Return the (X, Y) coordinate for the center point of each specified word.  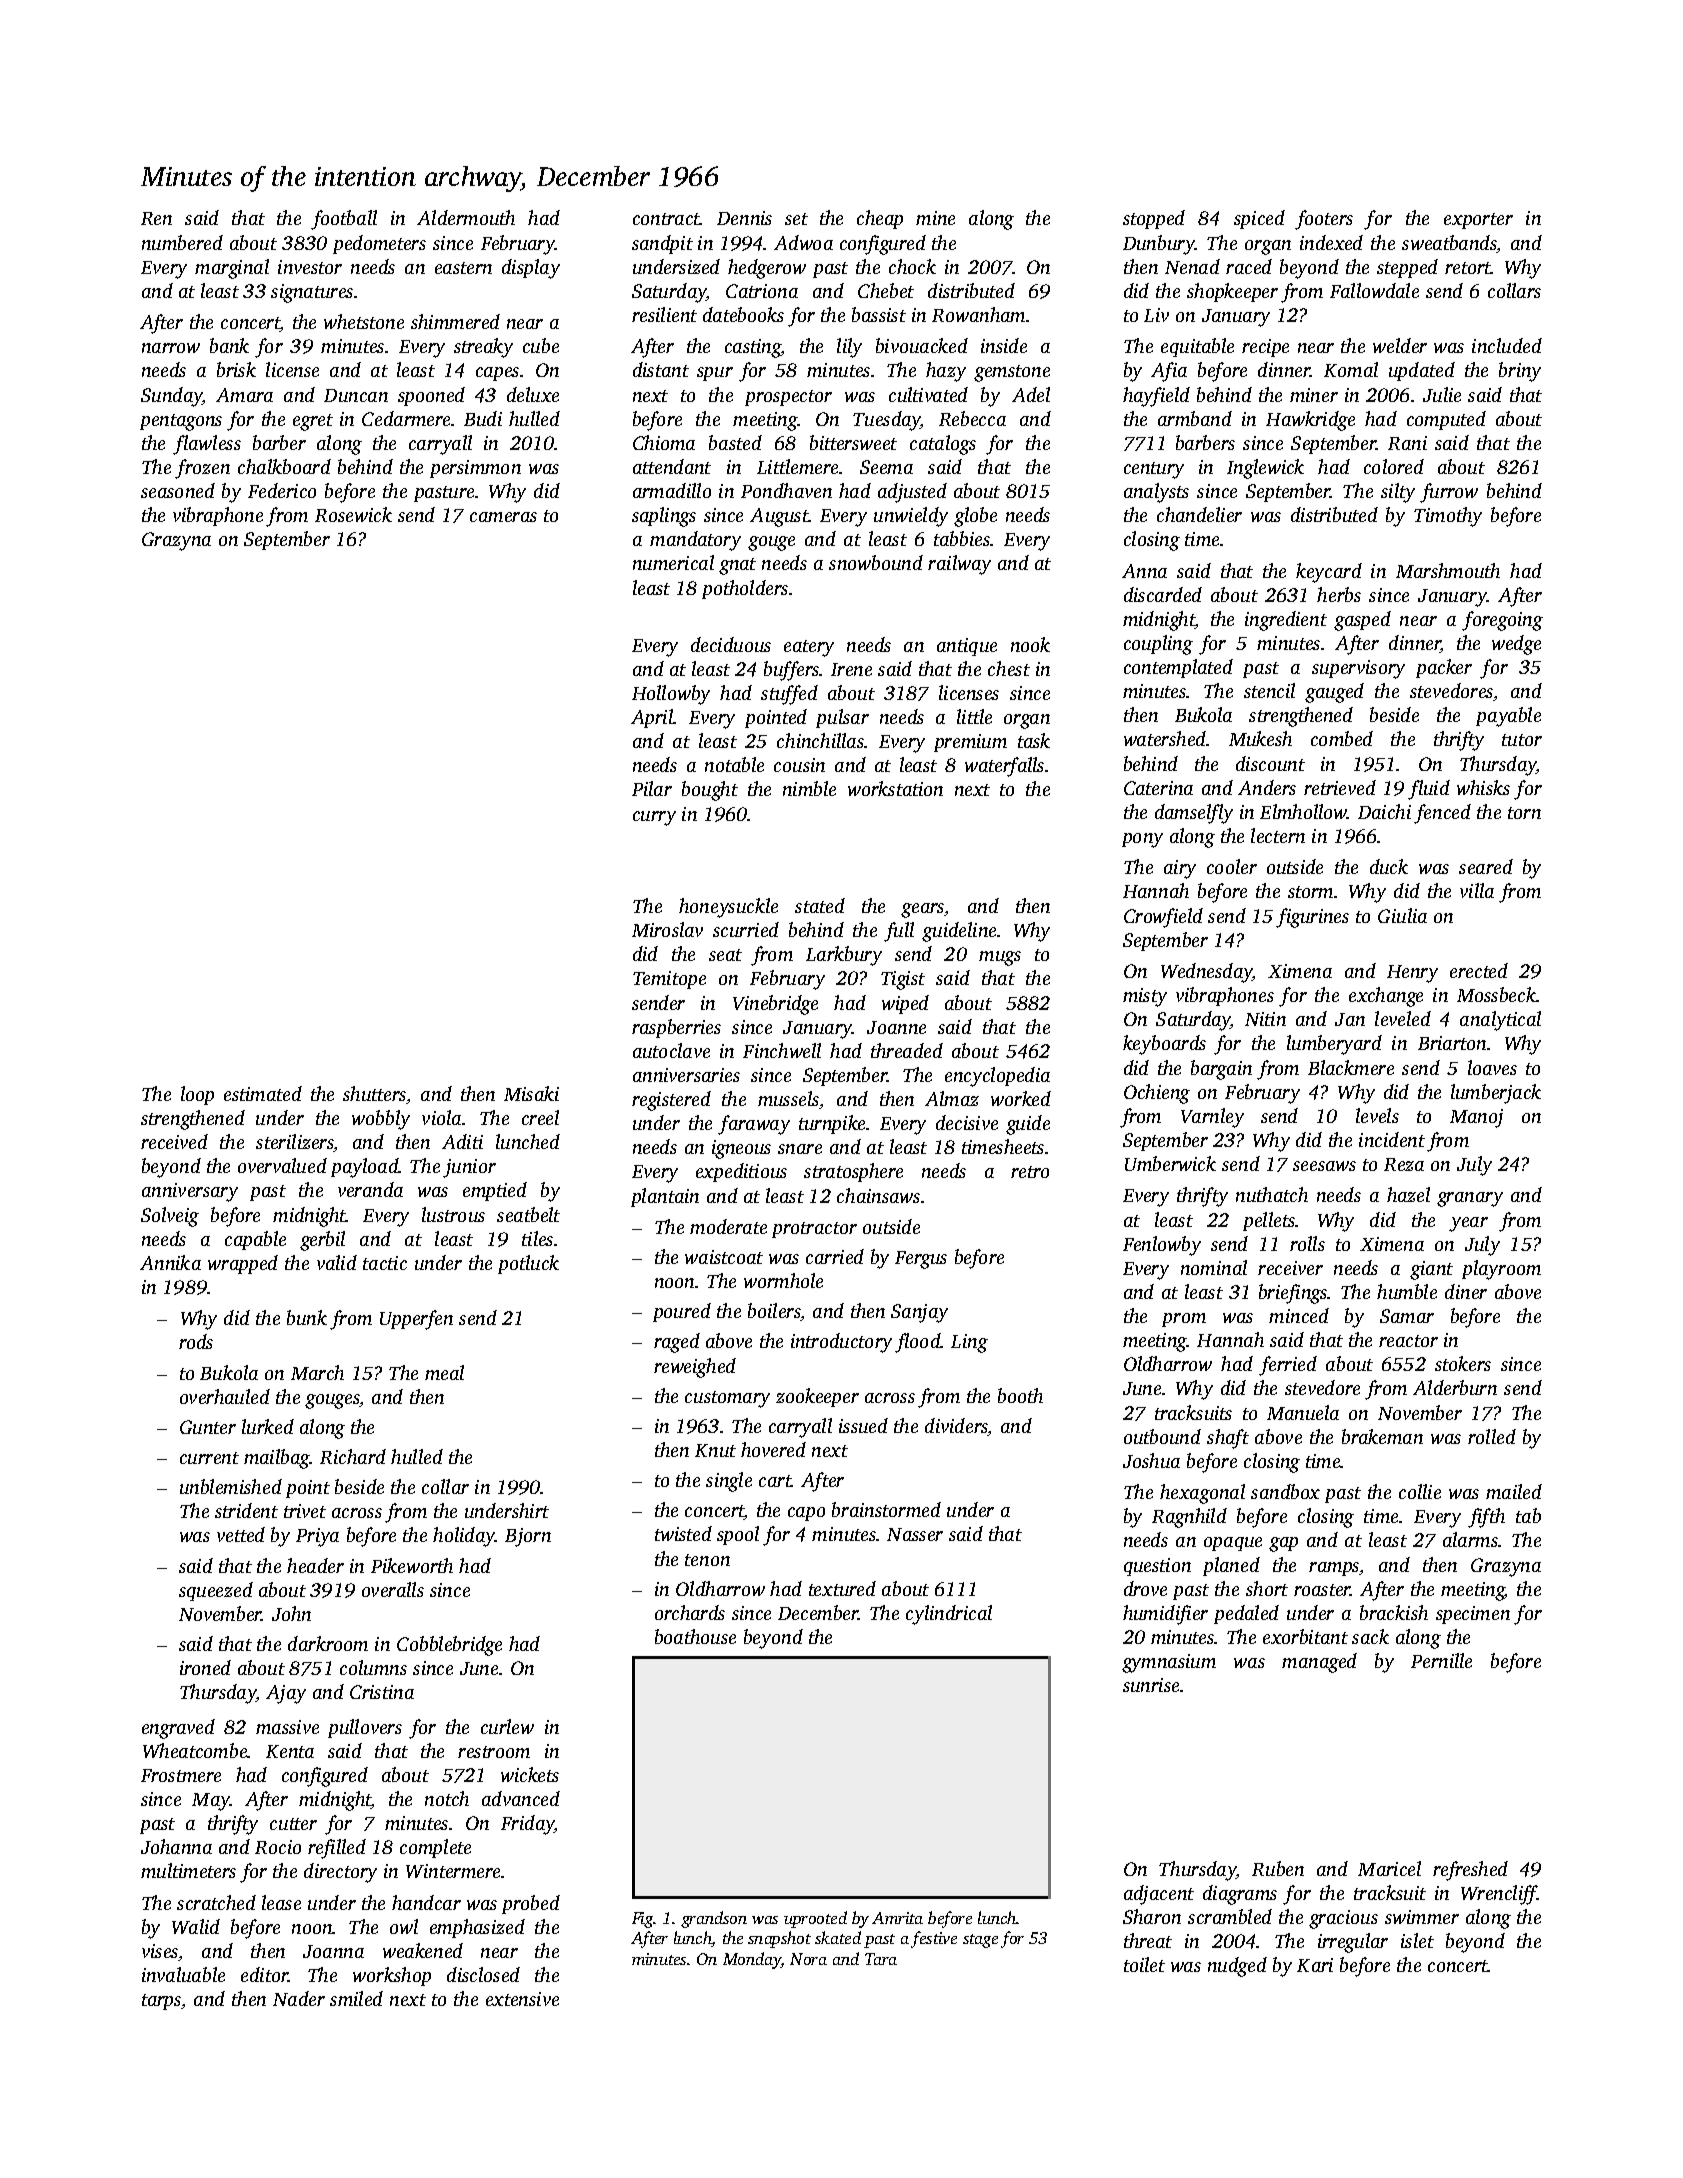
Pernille (1441, 1660)
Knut (715, 1450)
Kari (1315, 1965)
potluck (528, 1264)
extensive (522, 1999)
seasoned (178, 490)
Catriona (762, 291)
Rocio (278, 1847)
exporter (1478, 221)
